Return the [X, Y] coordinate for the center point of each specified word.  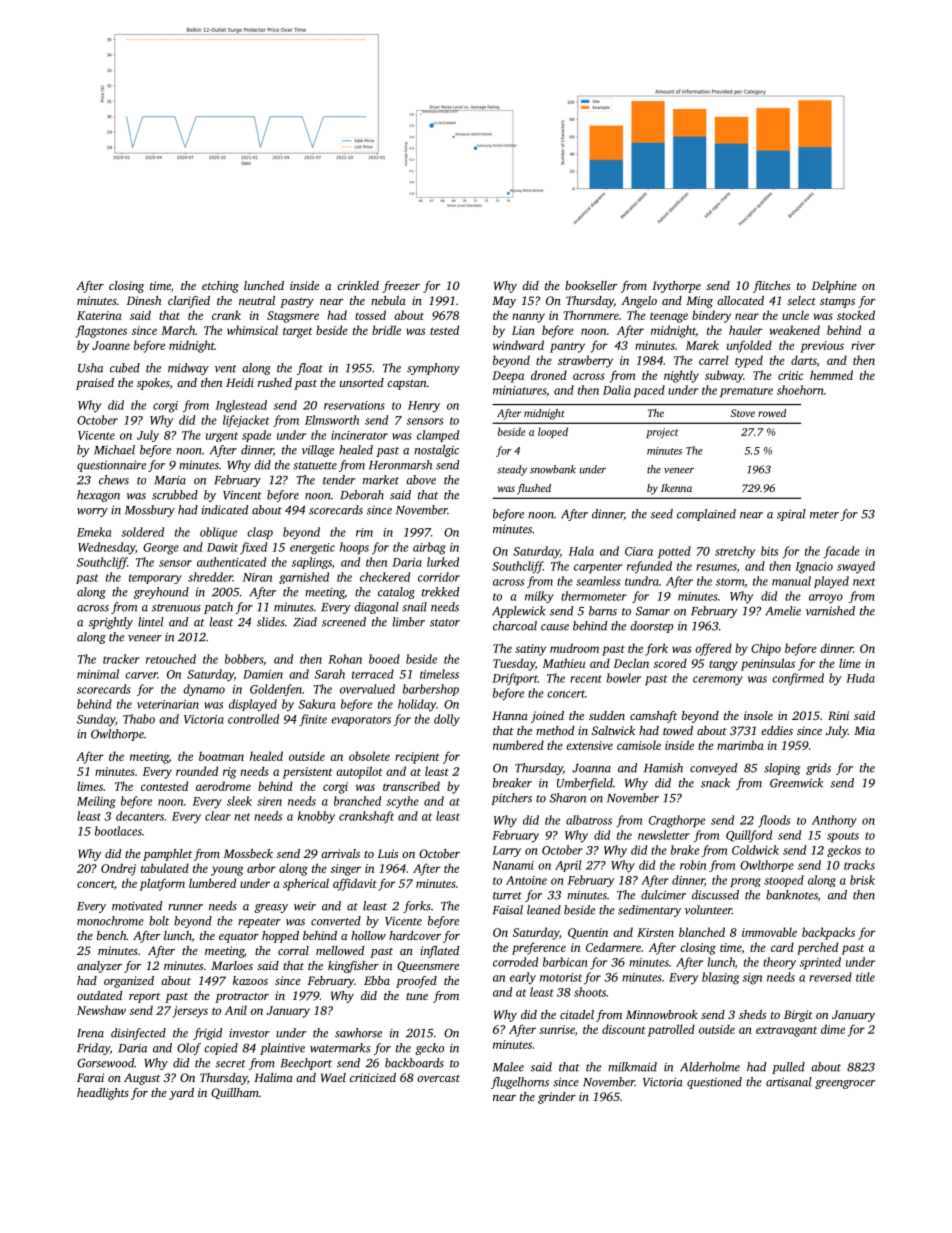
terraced [373, 674]
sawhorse [358, 1033]
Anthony [834, 821]
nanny [528, 318]
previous [822, 347]
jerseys [190, 1012]
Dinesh [144, 300]
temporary [155, 579]
